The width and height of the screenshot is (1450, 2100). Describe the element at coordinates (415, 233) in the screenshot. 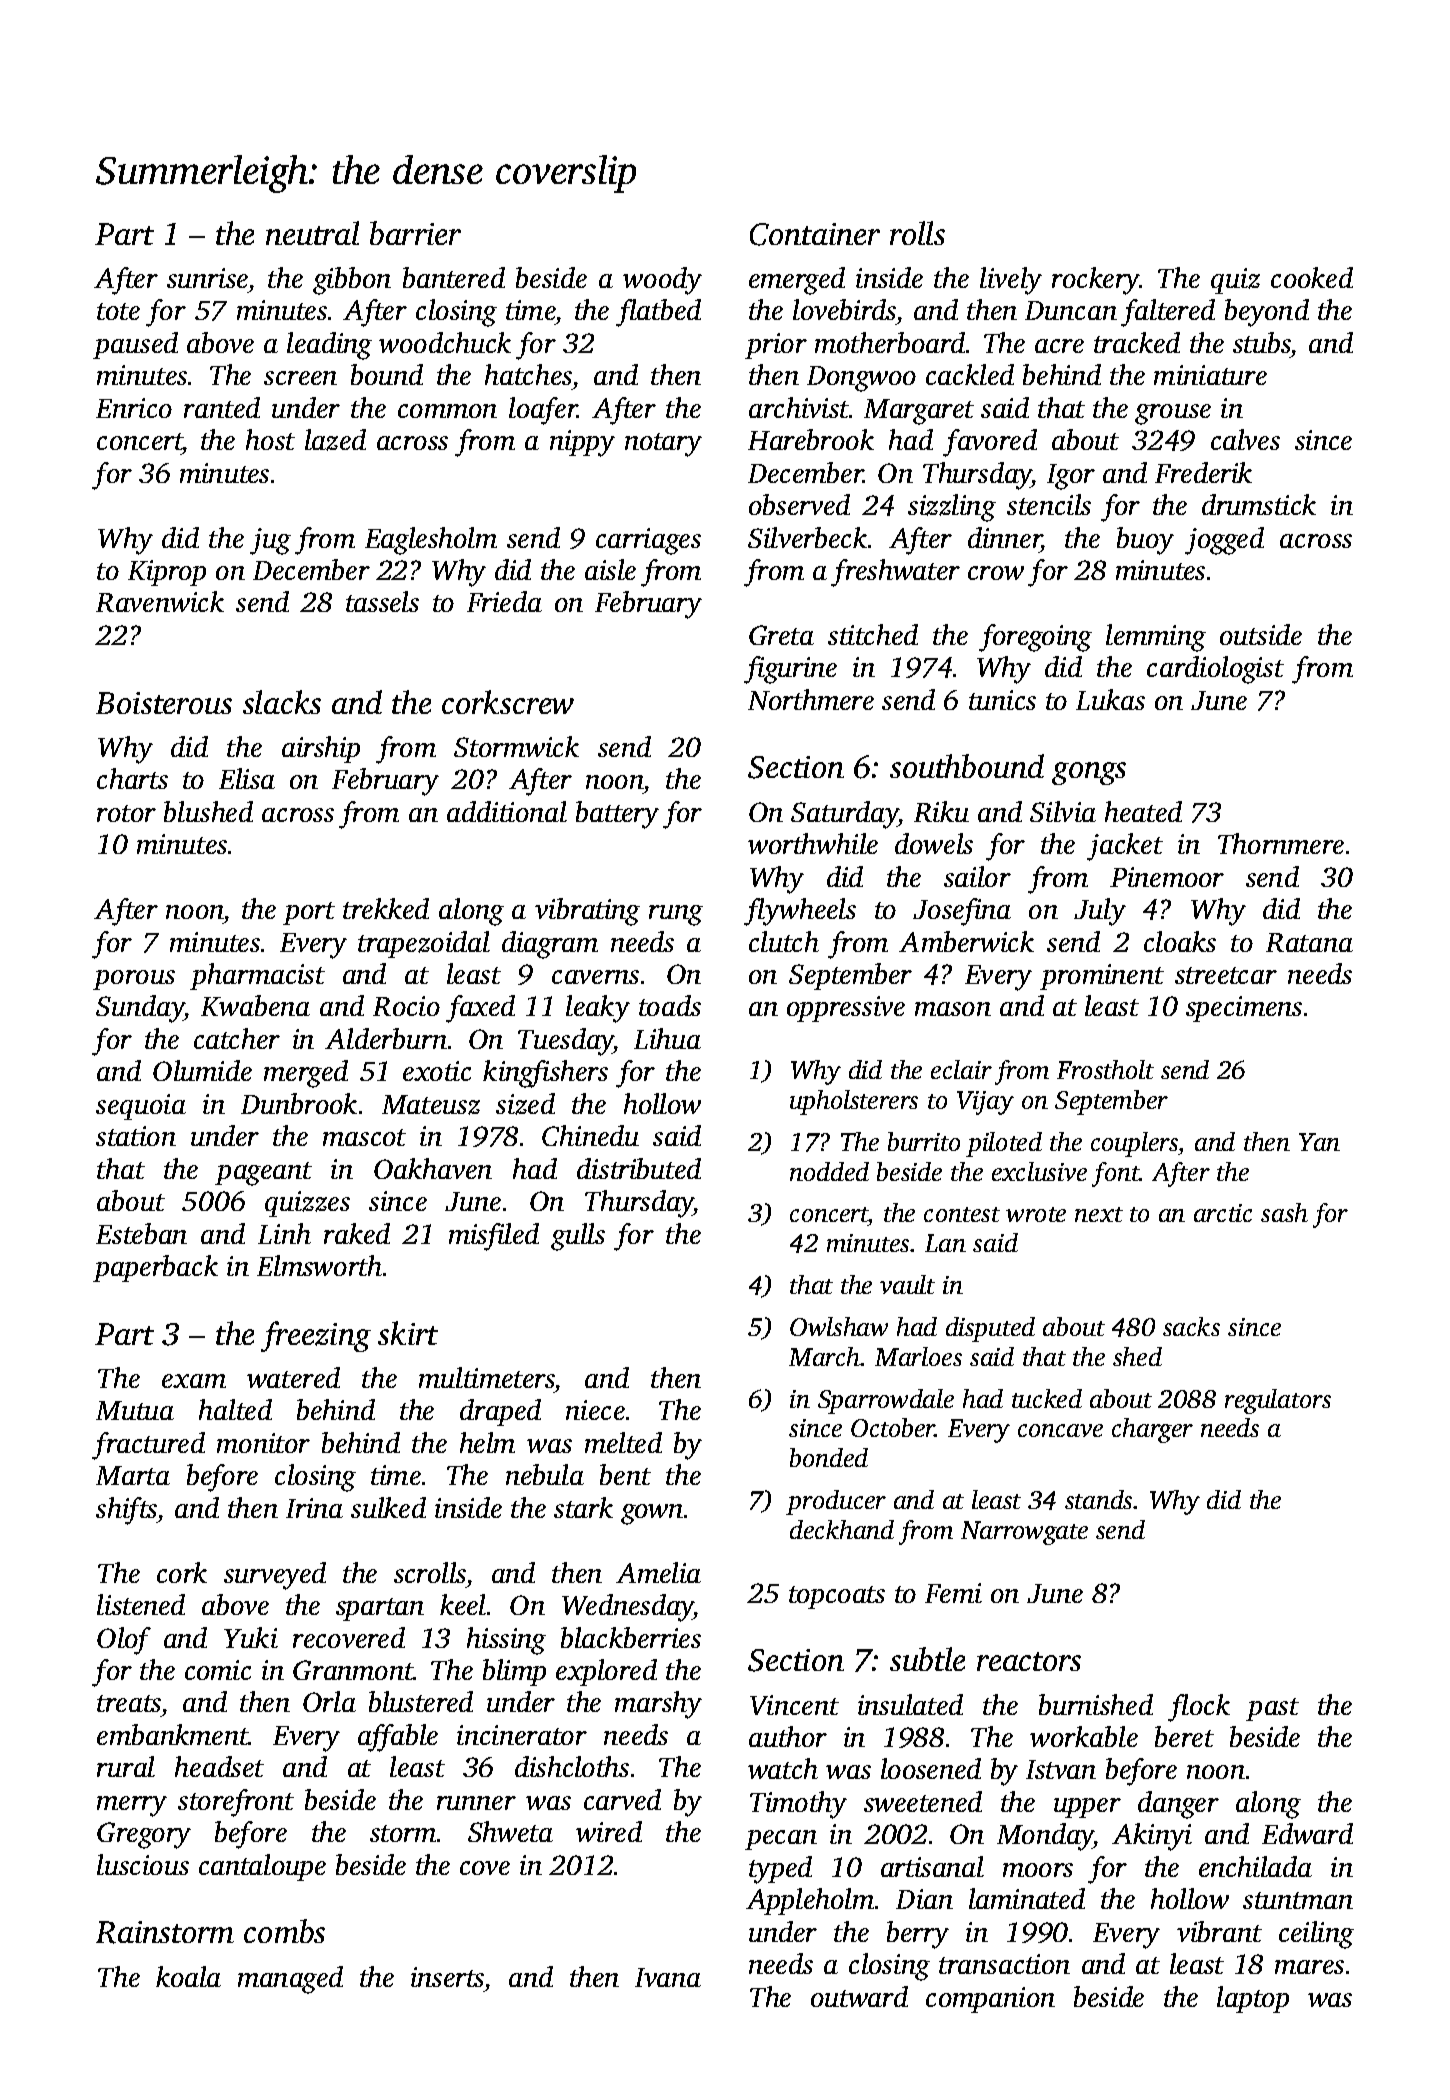

I see `barrier` at that location.
